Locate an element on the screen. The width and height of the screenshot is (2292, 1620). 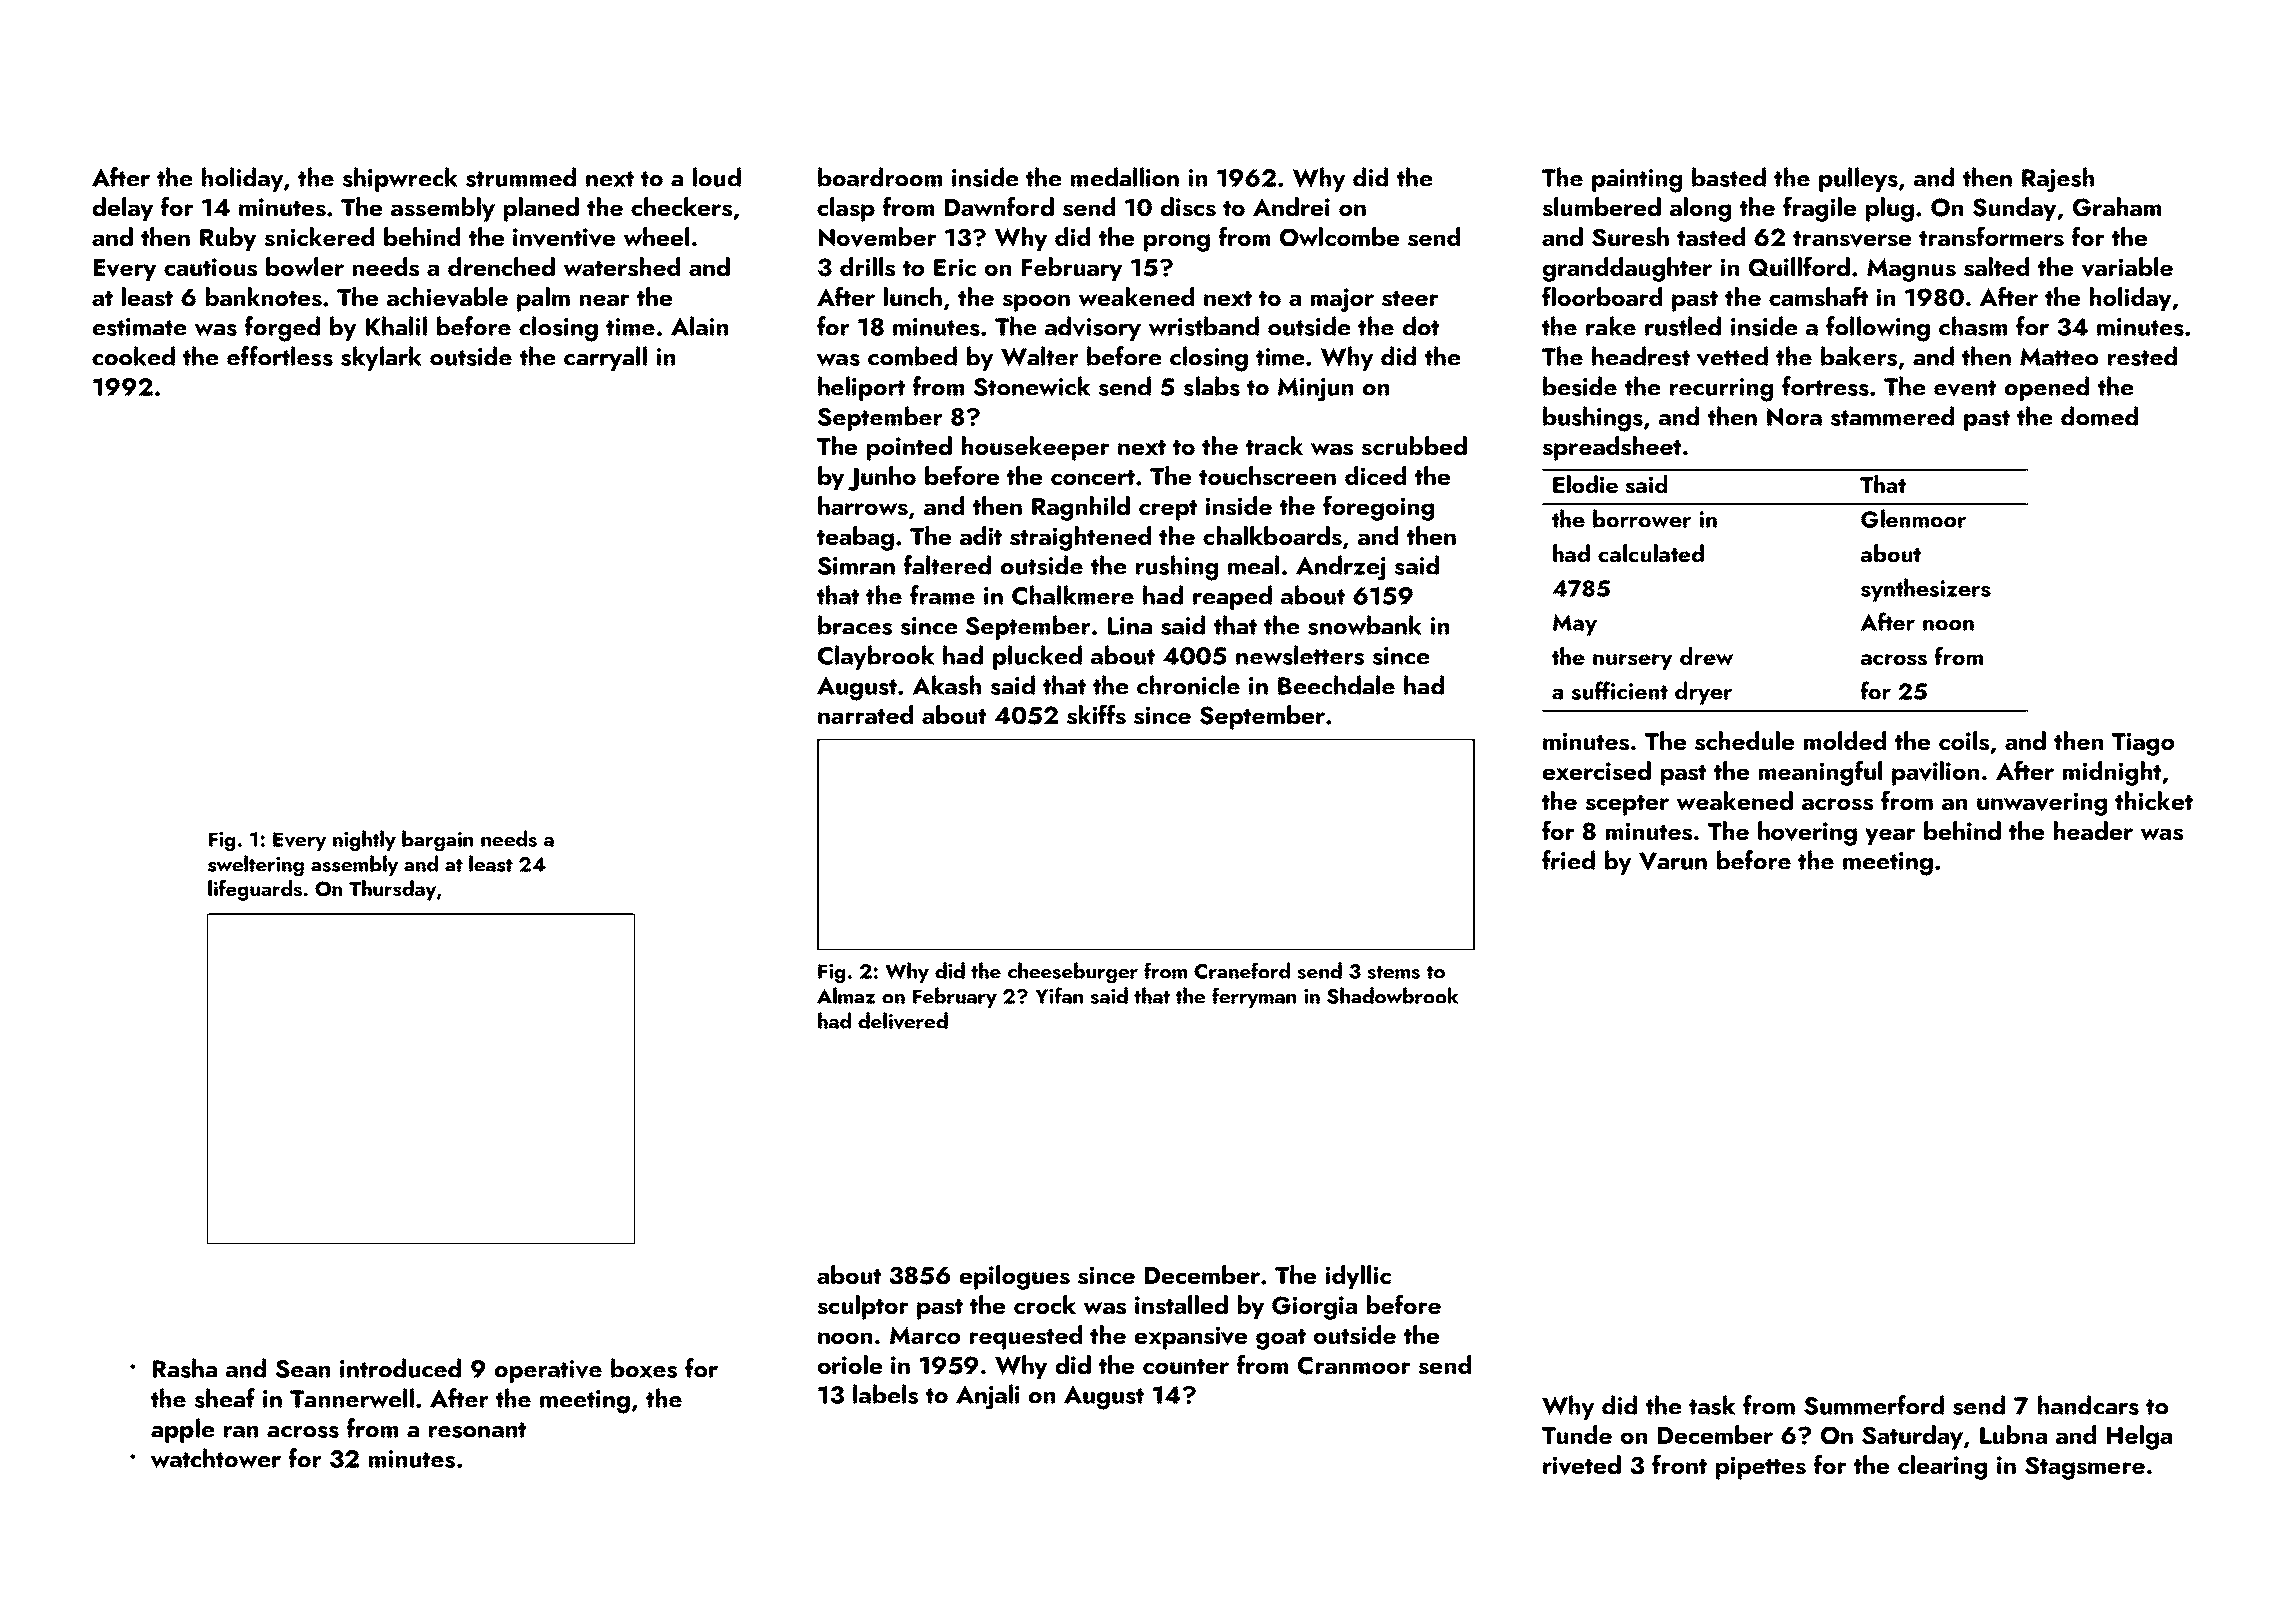
watchtower is located at coordinates (216, 1458).
